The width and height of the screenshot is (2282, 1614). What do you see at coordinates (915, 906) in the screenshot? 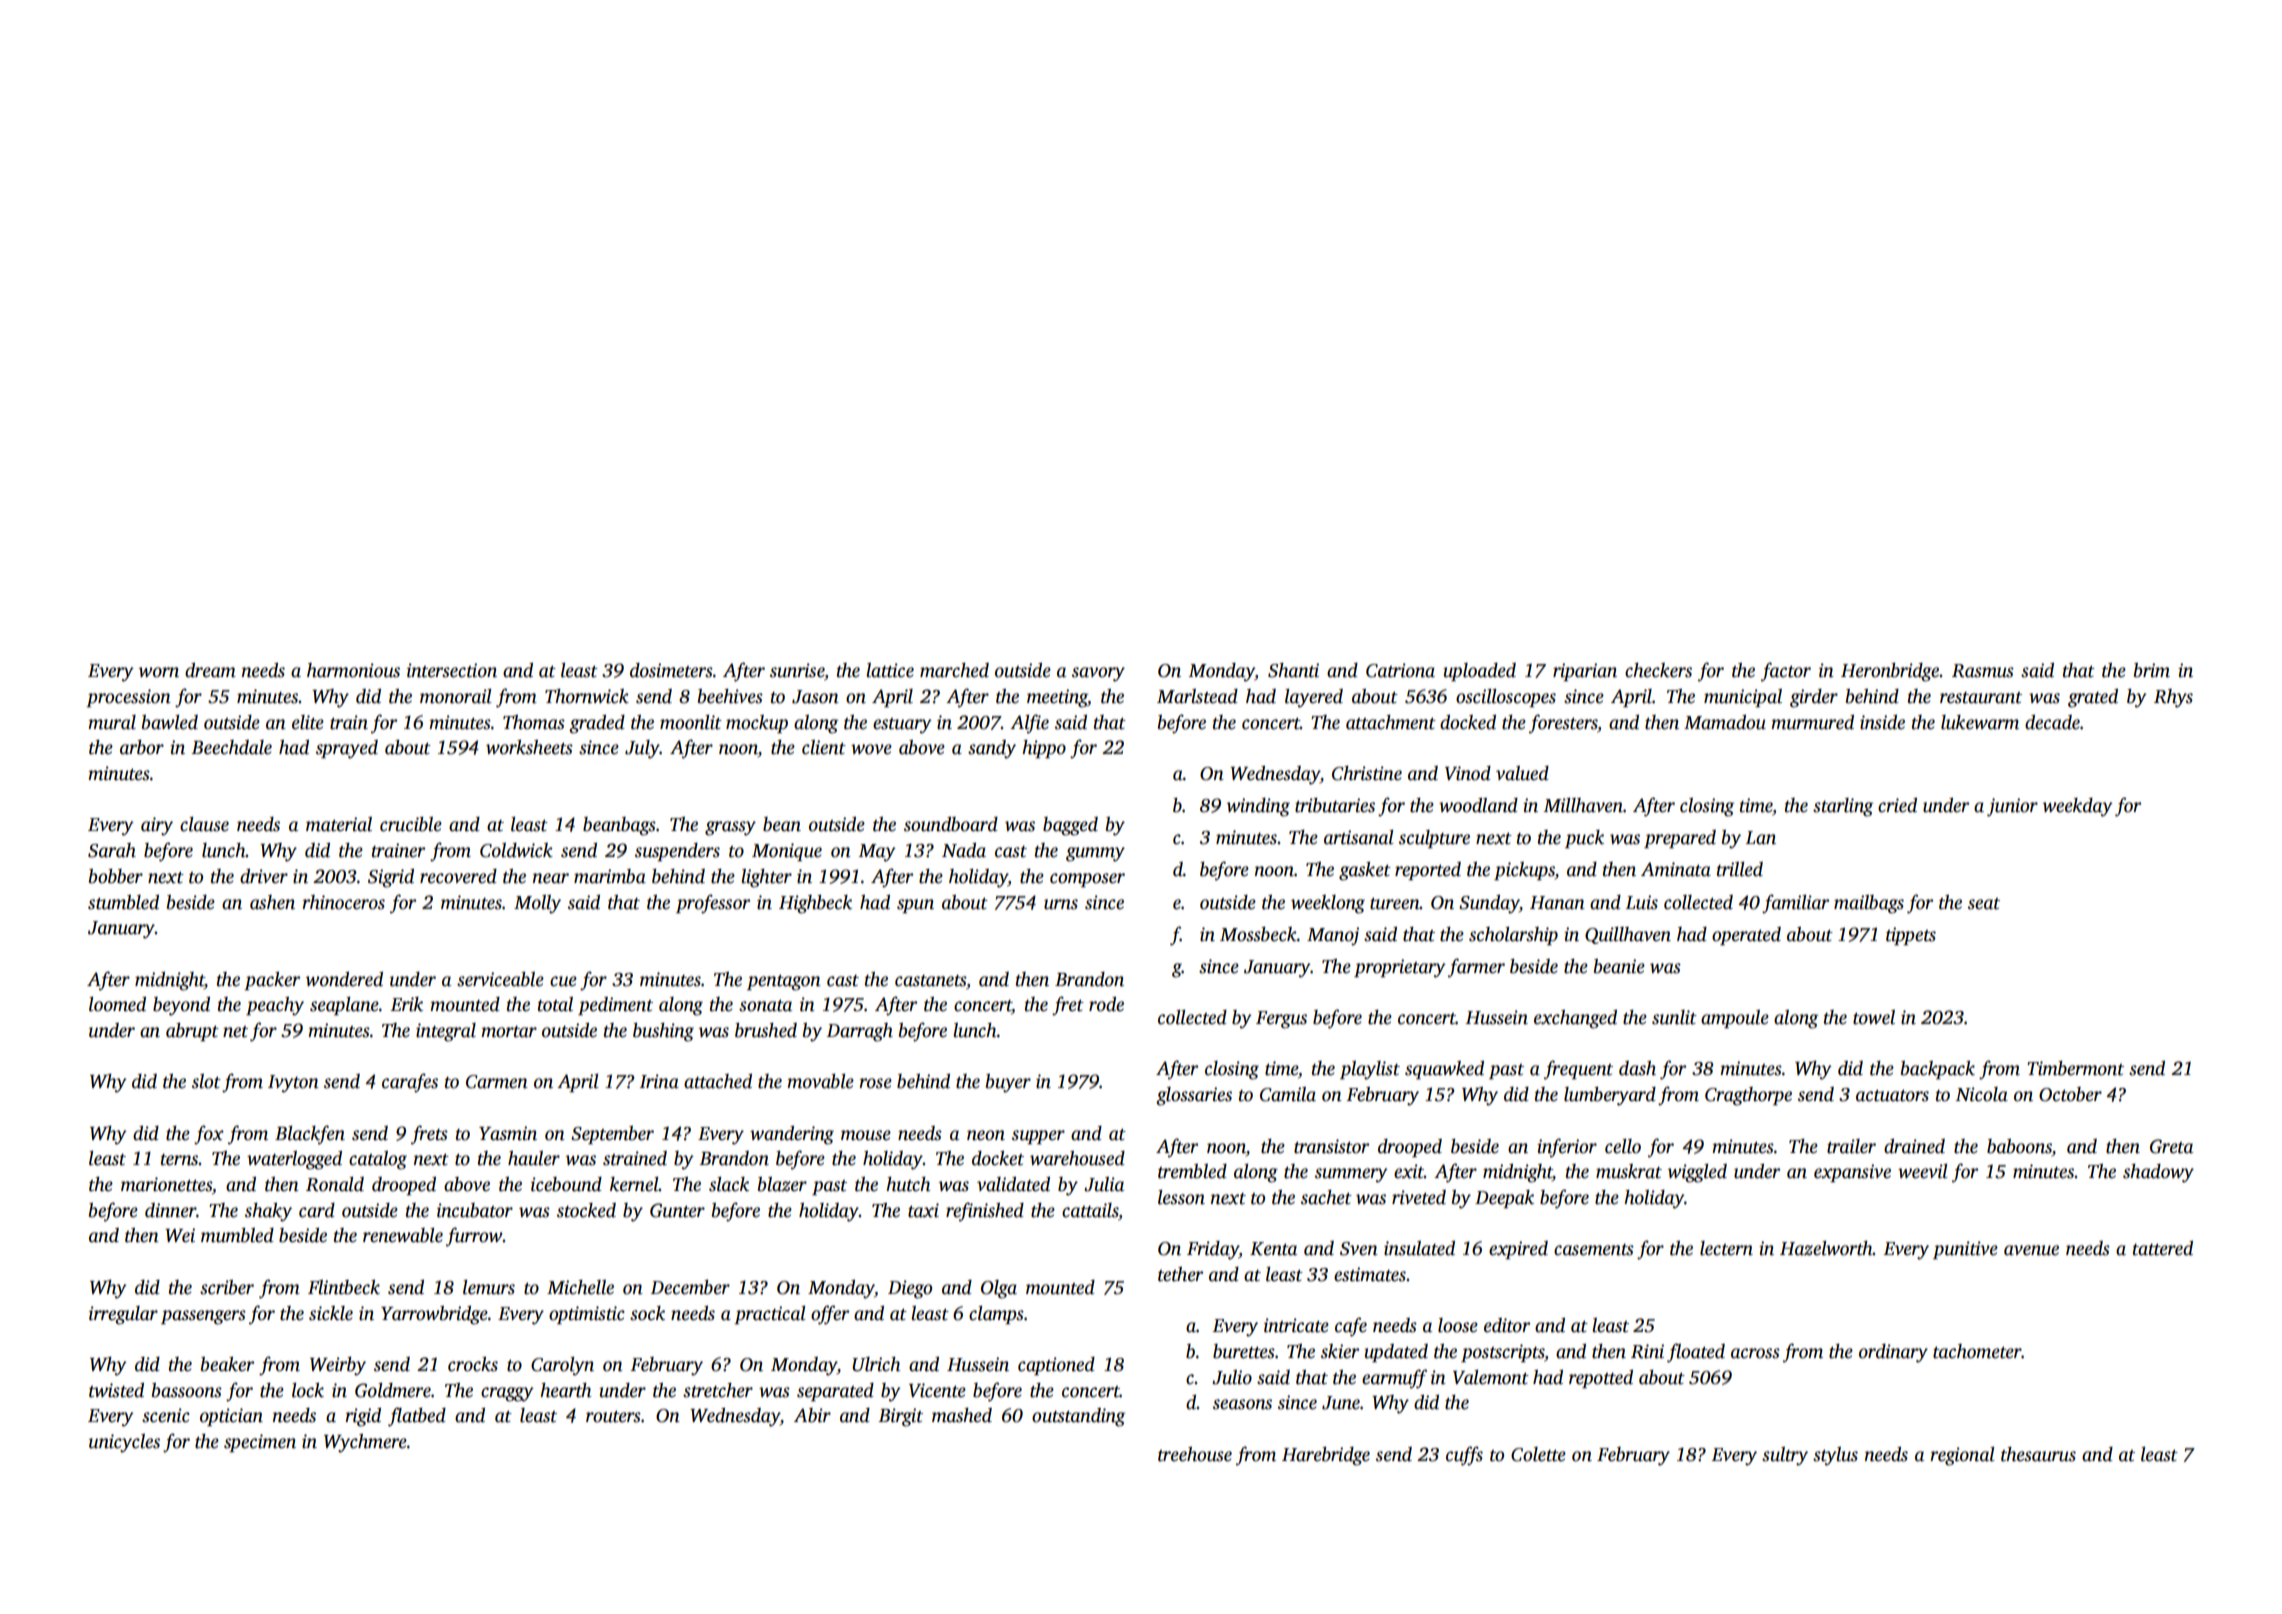
I see `spun` at bounding box center [915, 906].
